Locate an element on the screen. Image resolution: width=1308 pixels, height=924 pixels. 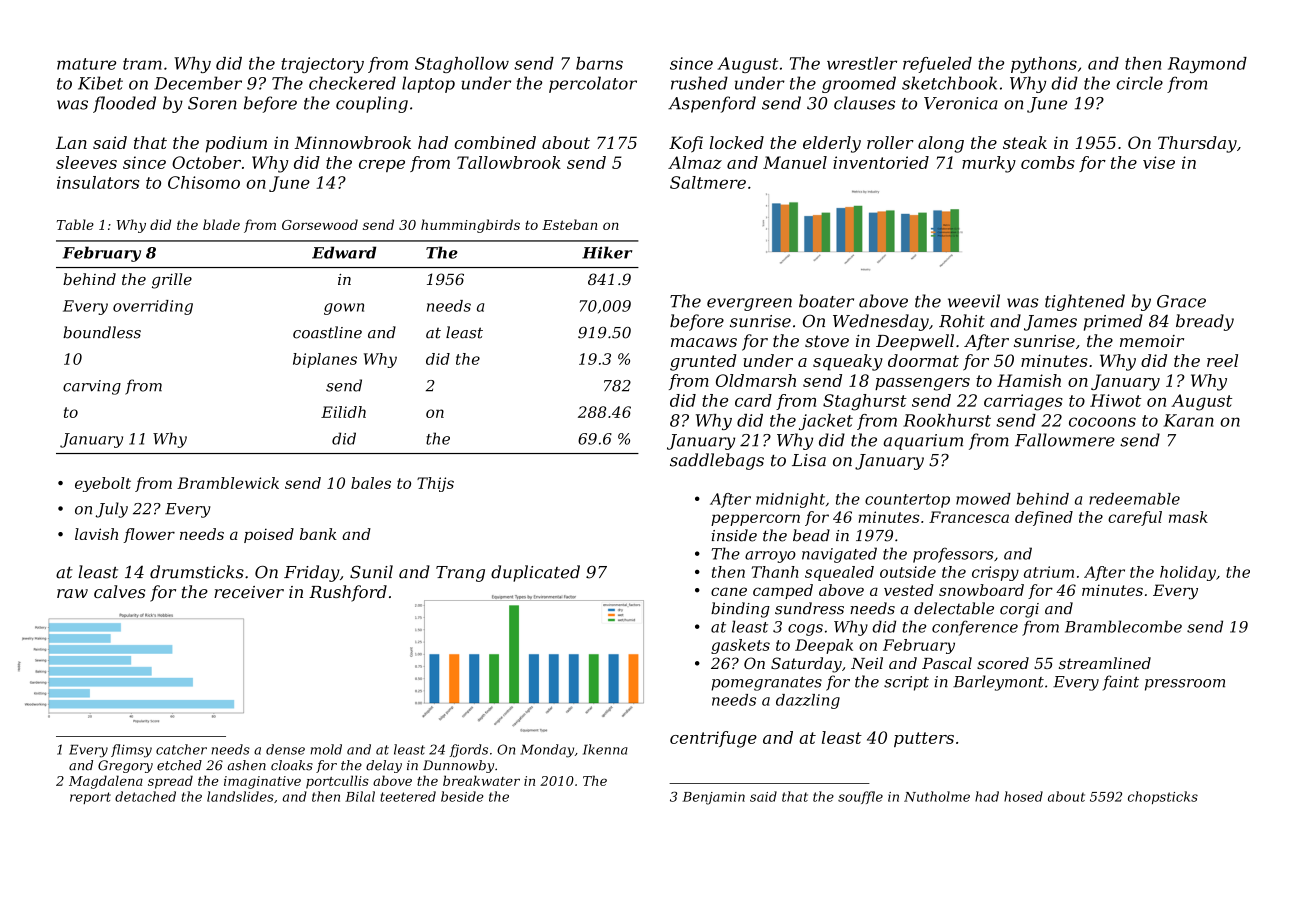
landslides is located at coordinates (240, 796).
